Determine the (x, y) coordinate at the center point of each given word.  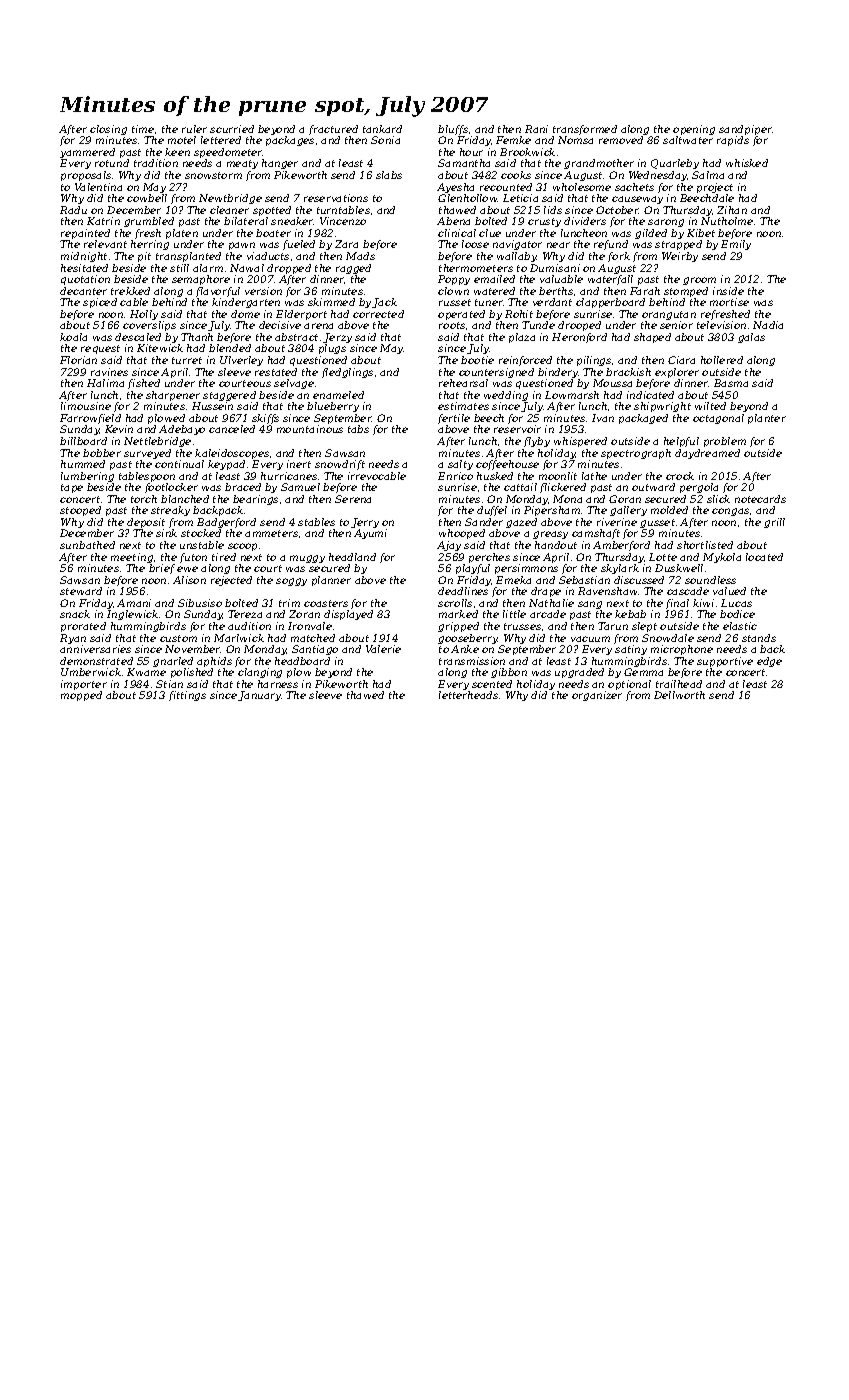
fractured (333, 130)
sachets (634, 187)
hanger (280, 164)
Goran (625, 499)
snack (75, 614)
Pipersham (552, 511)
